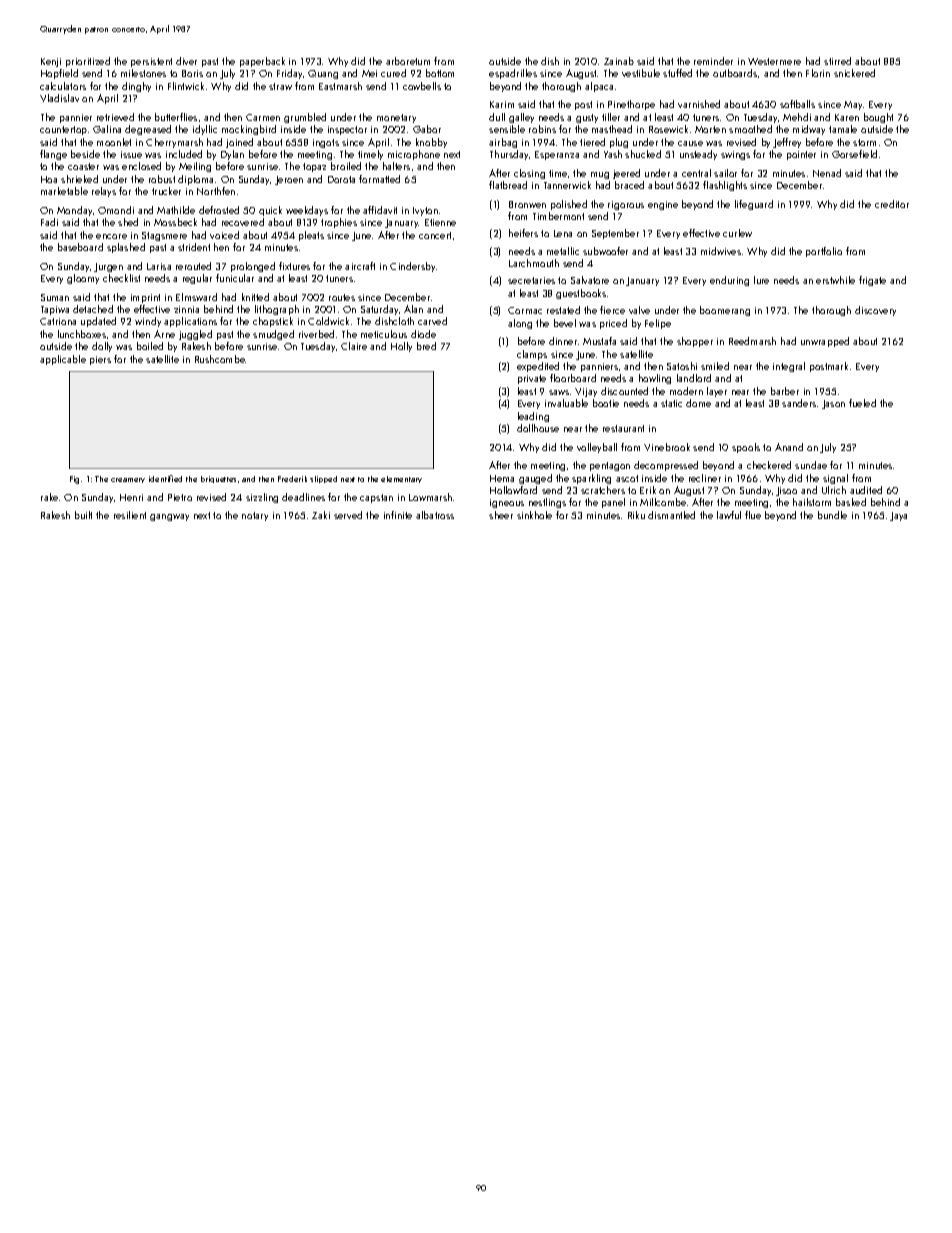 The height and width of the page is (1233, 952). What do you see at coordinates (74, 480) in the page?
I see `Fig` at bounding box center [74, 480].
